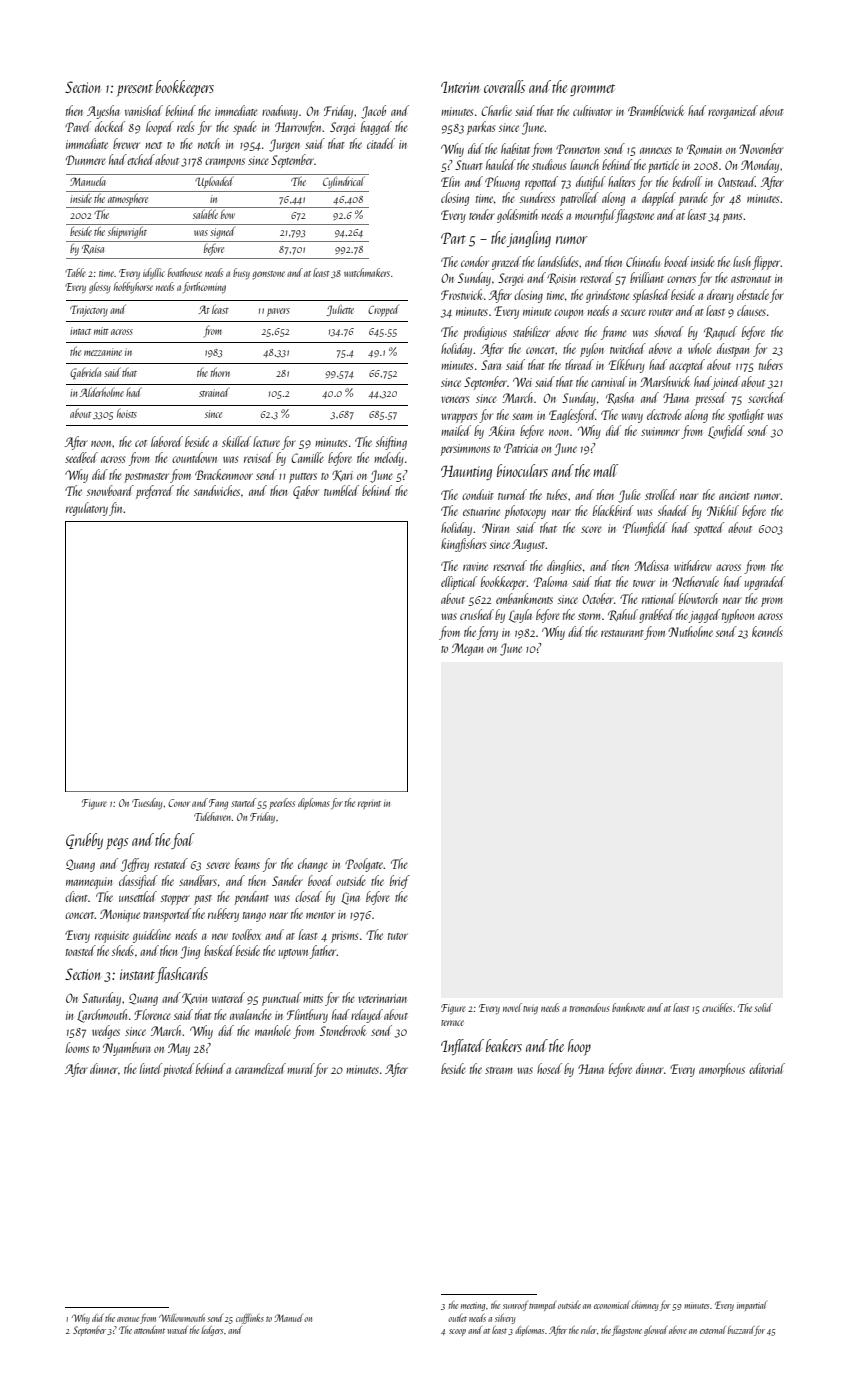 Image resolution: width=849 pixels, height=1400 pixels. I want to click on Bramblewick, so click(656, 110).
